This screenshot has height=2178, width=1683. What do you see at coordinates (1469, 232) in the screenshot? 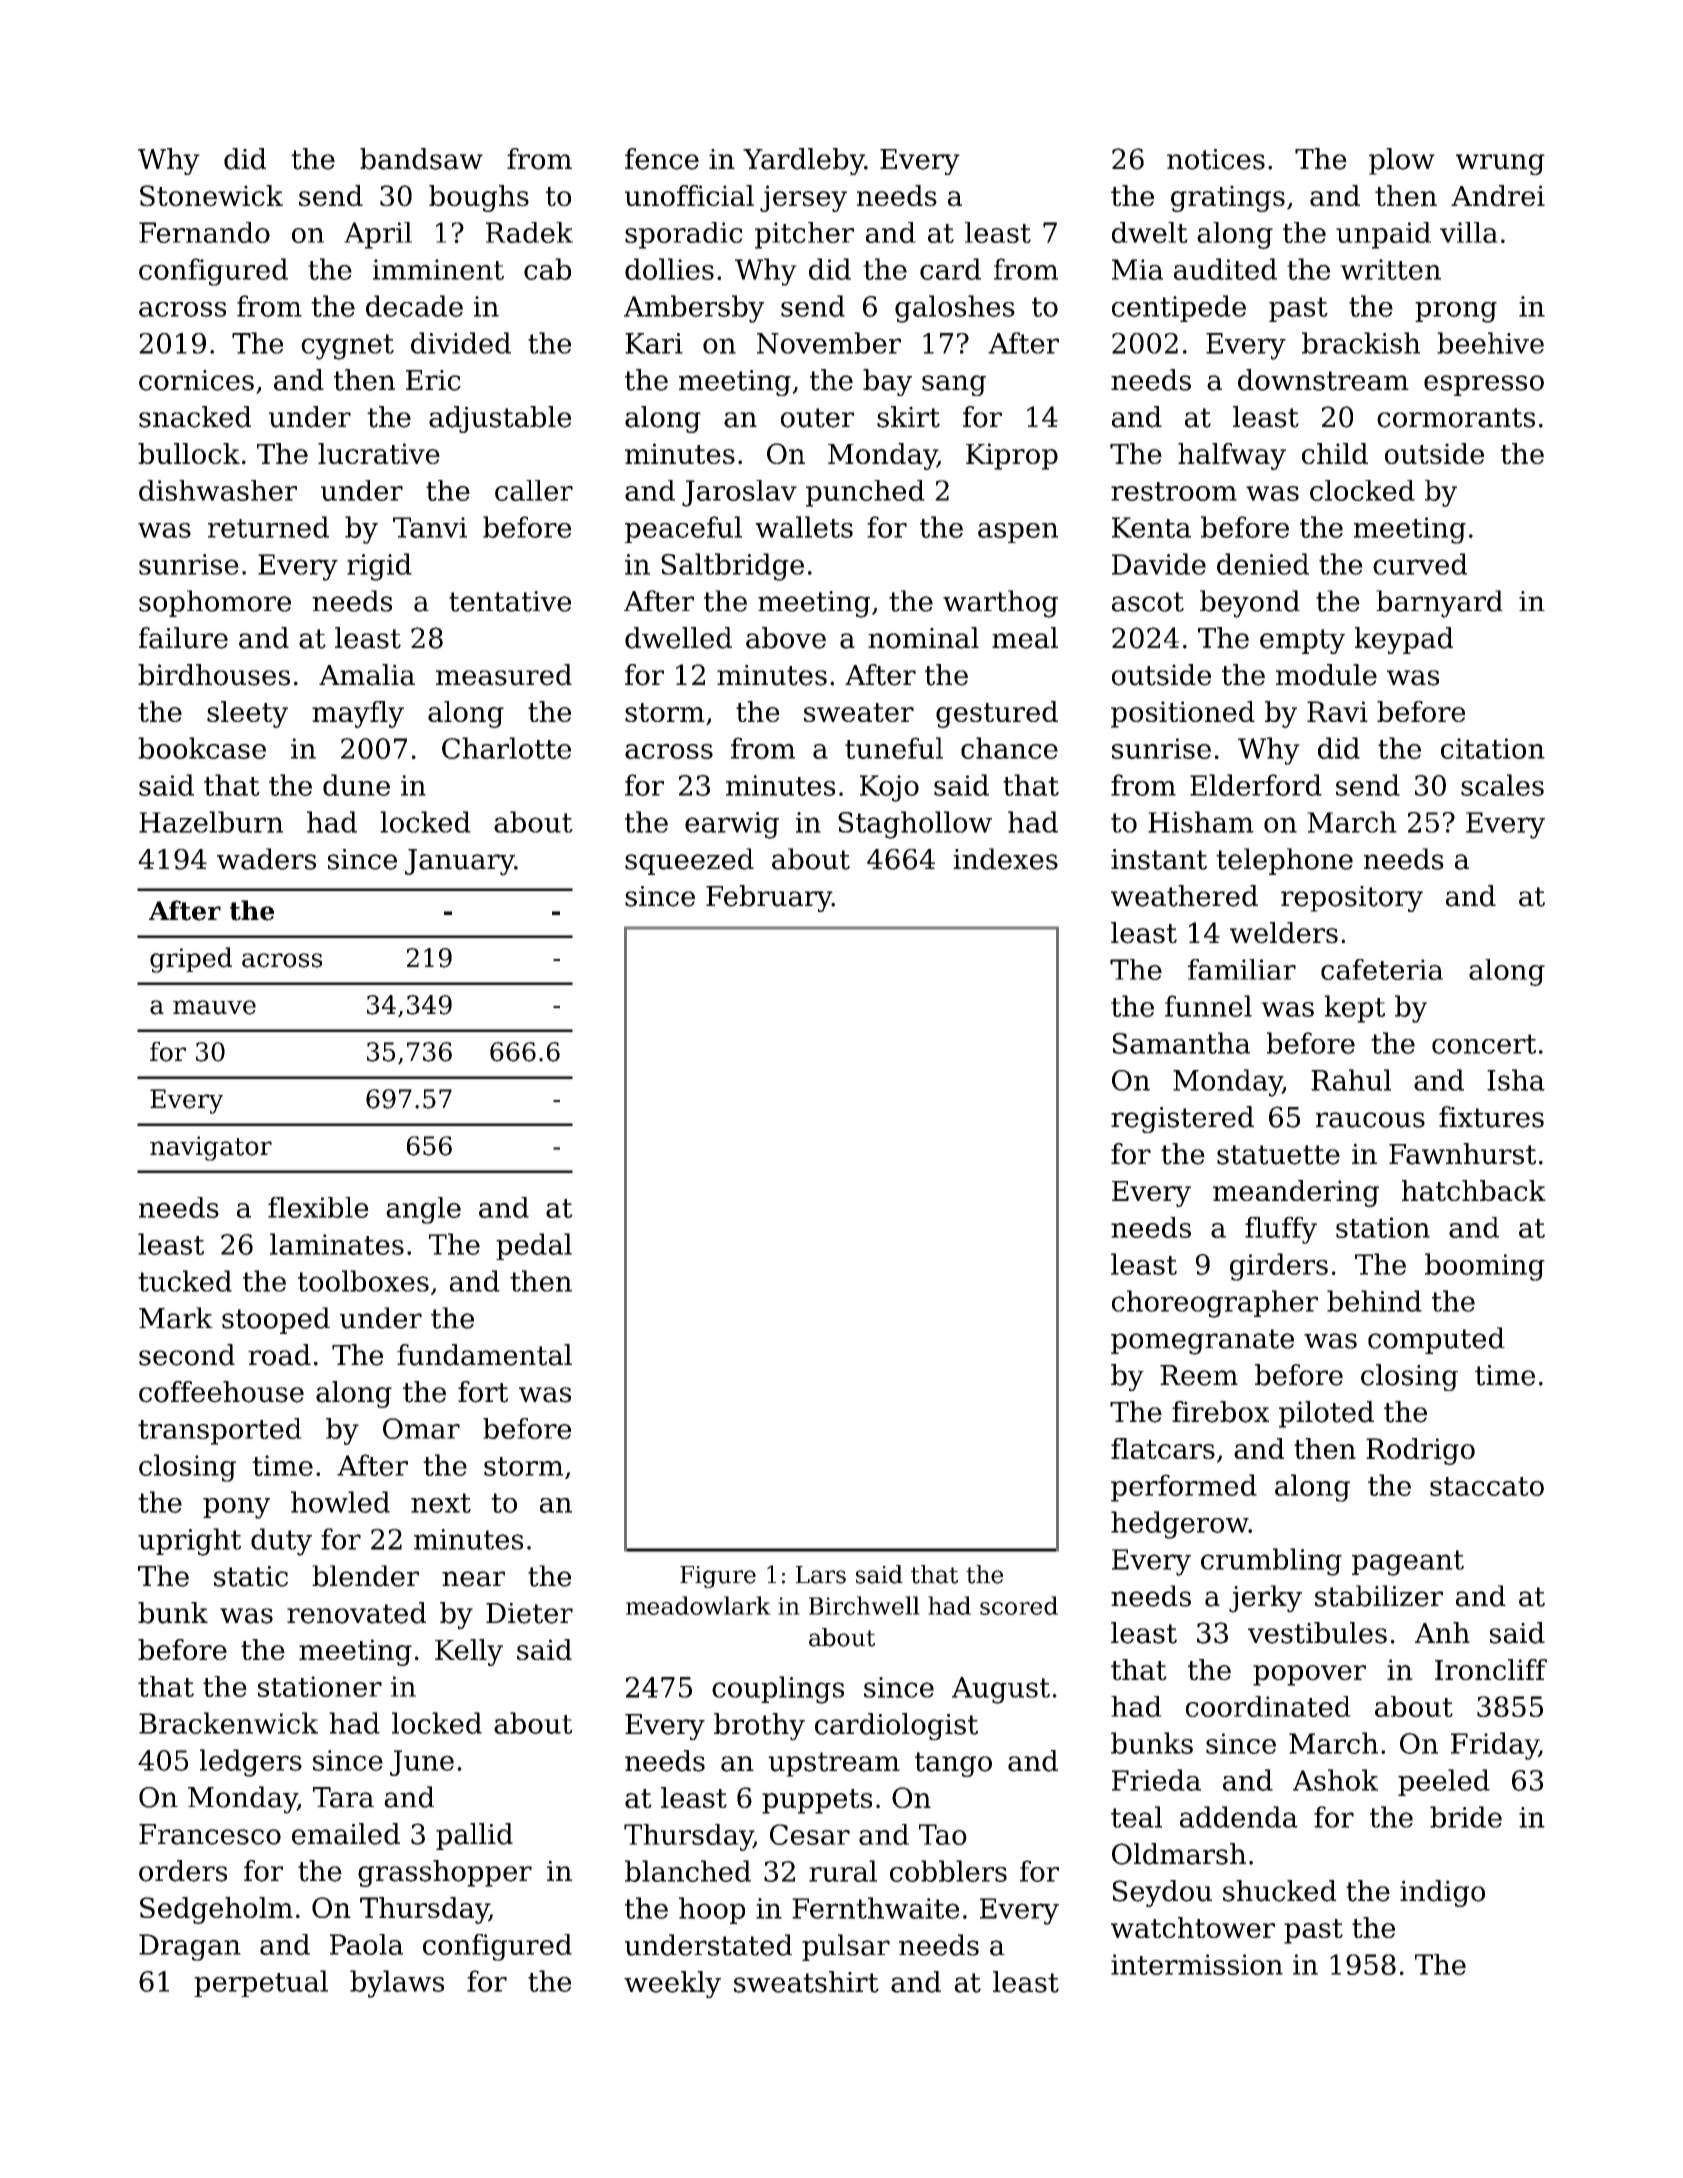
I see `villa` at bounding box center [1469, 232].
